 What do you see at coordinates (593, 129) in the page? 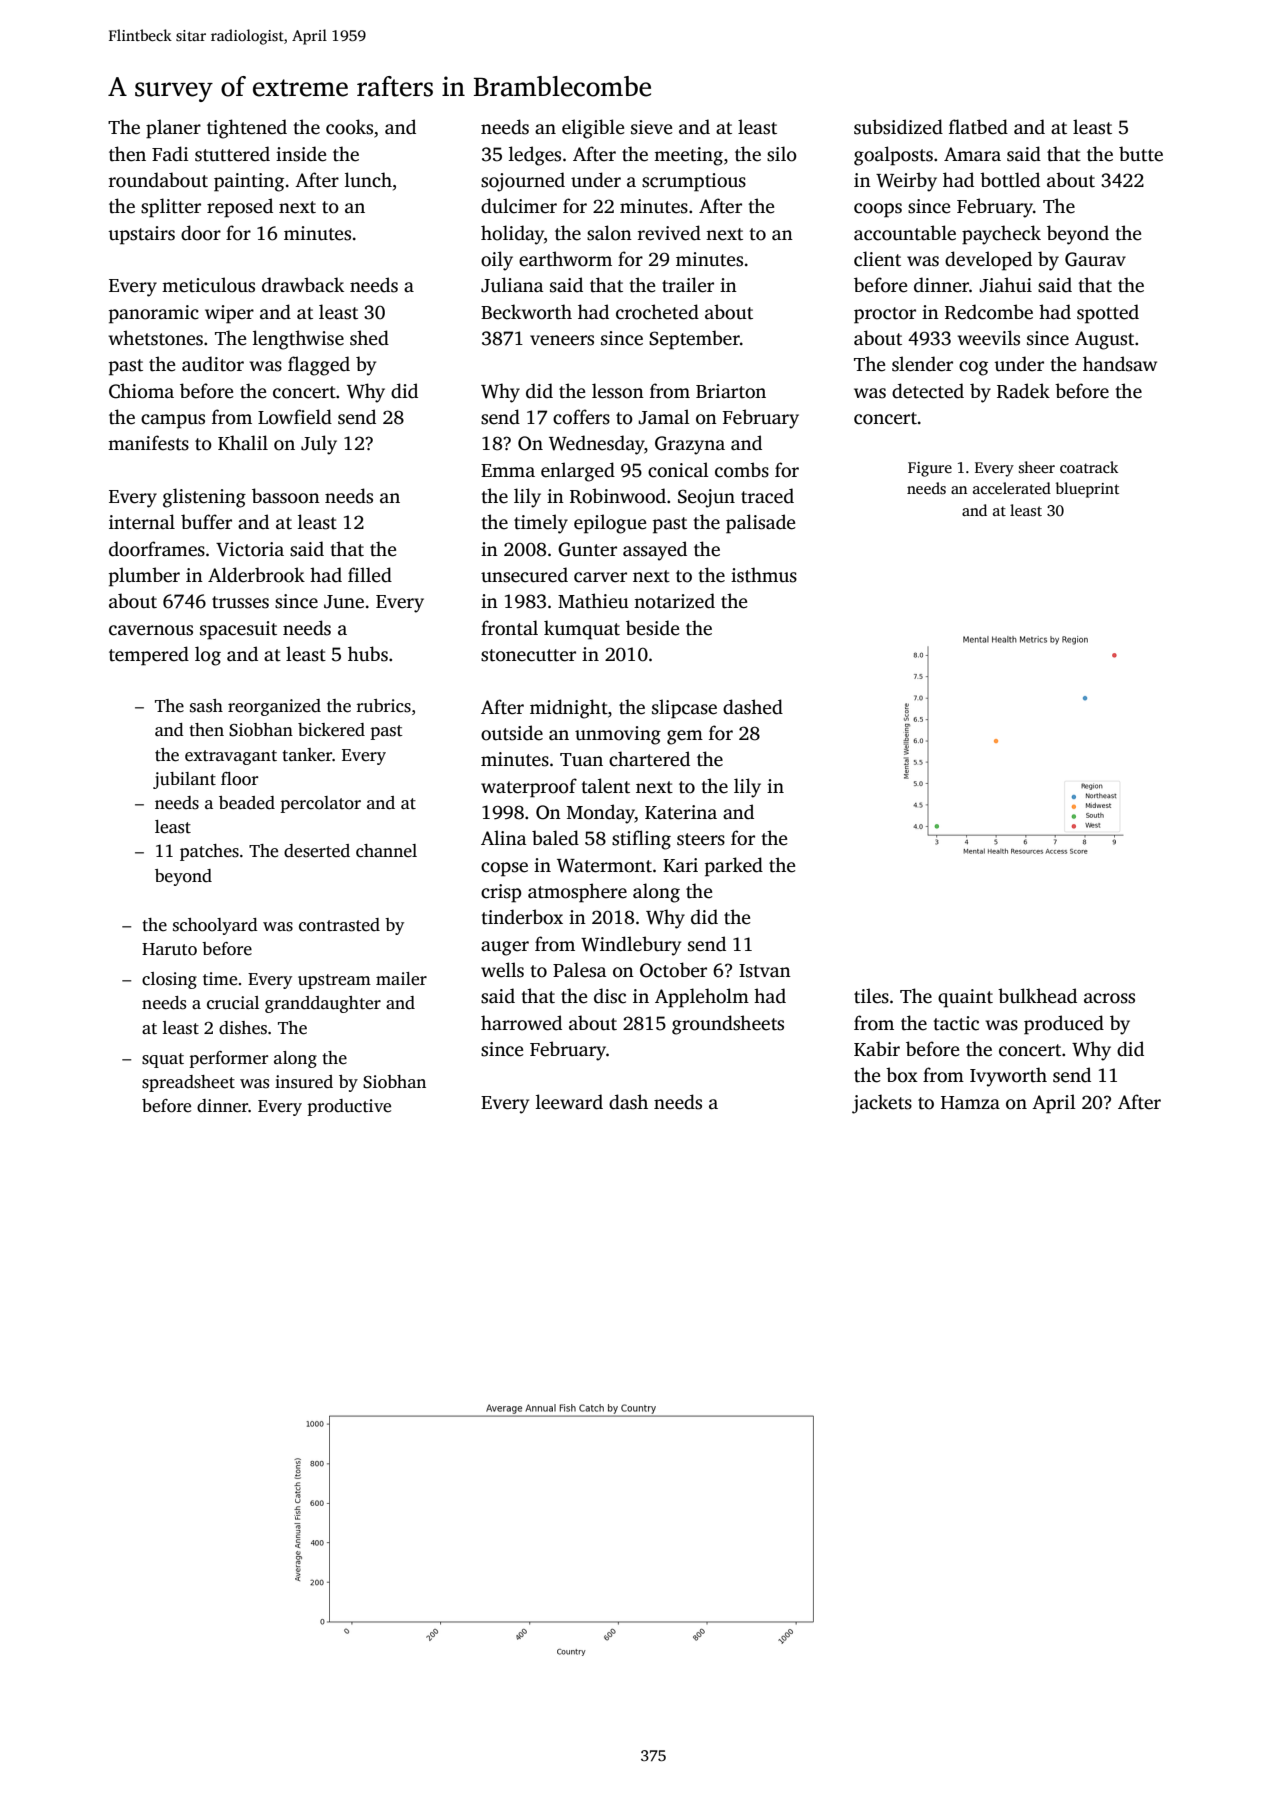
I see `eligible` at bounding box center [593, 129].
